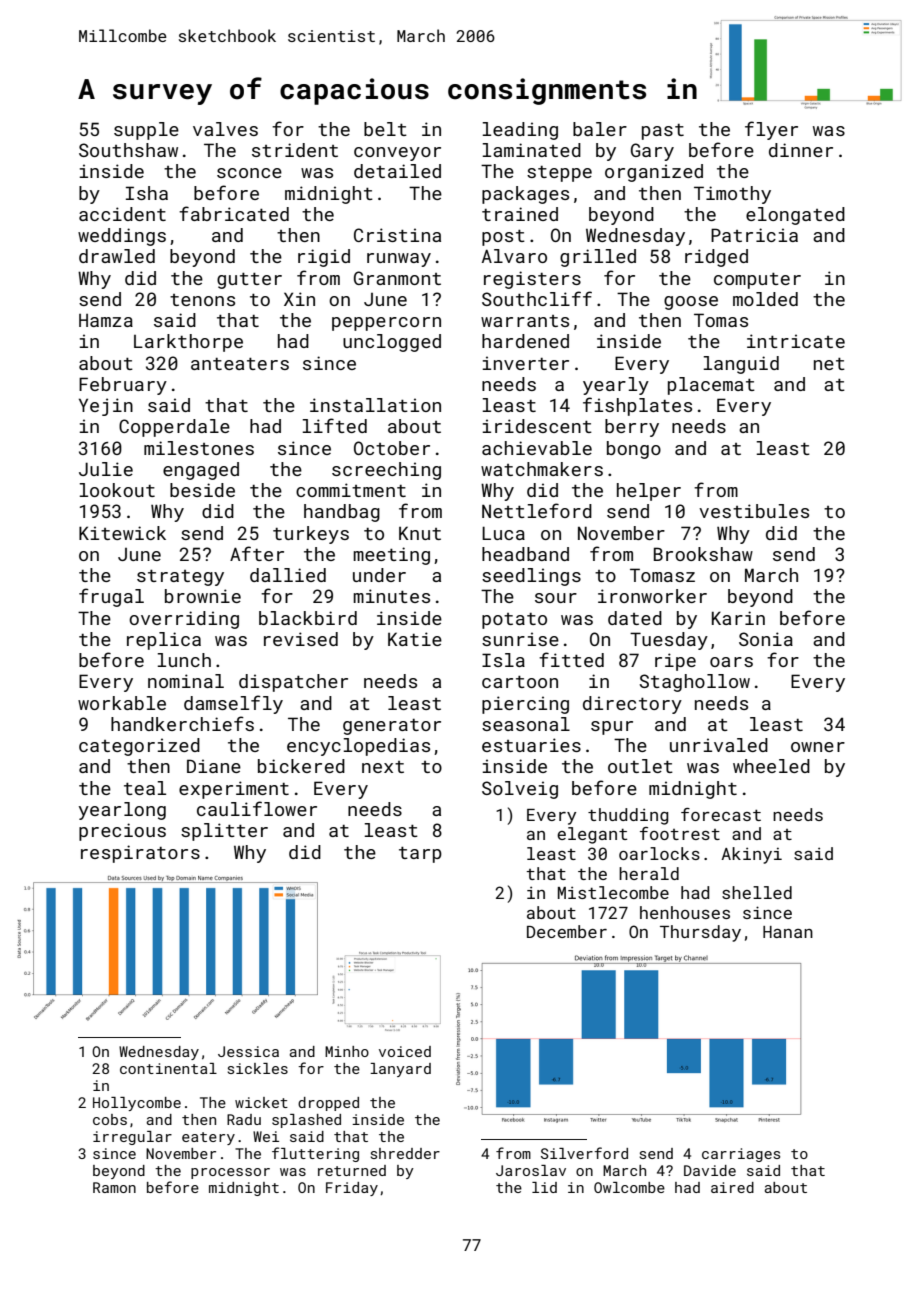 The width and height of the image is (924, 1308). I want to click on henhouses, so click(685, 912).
